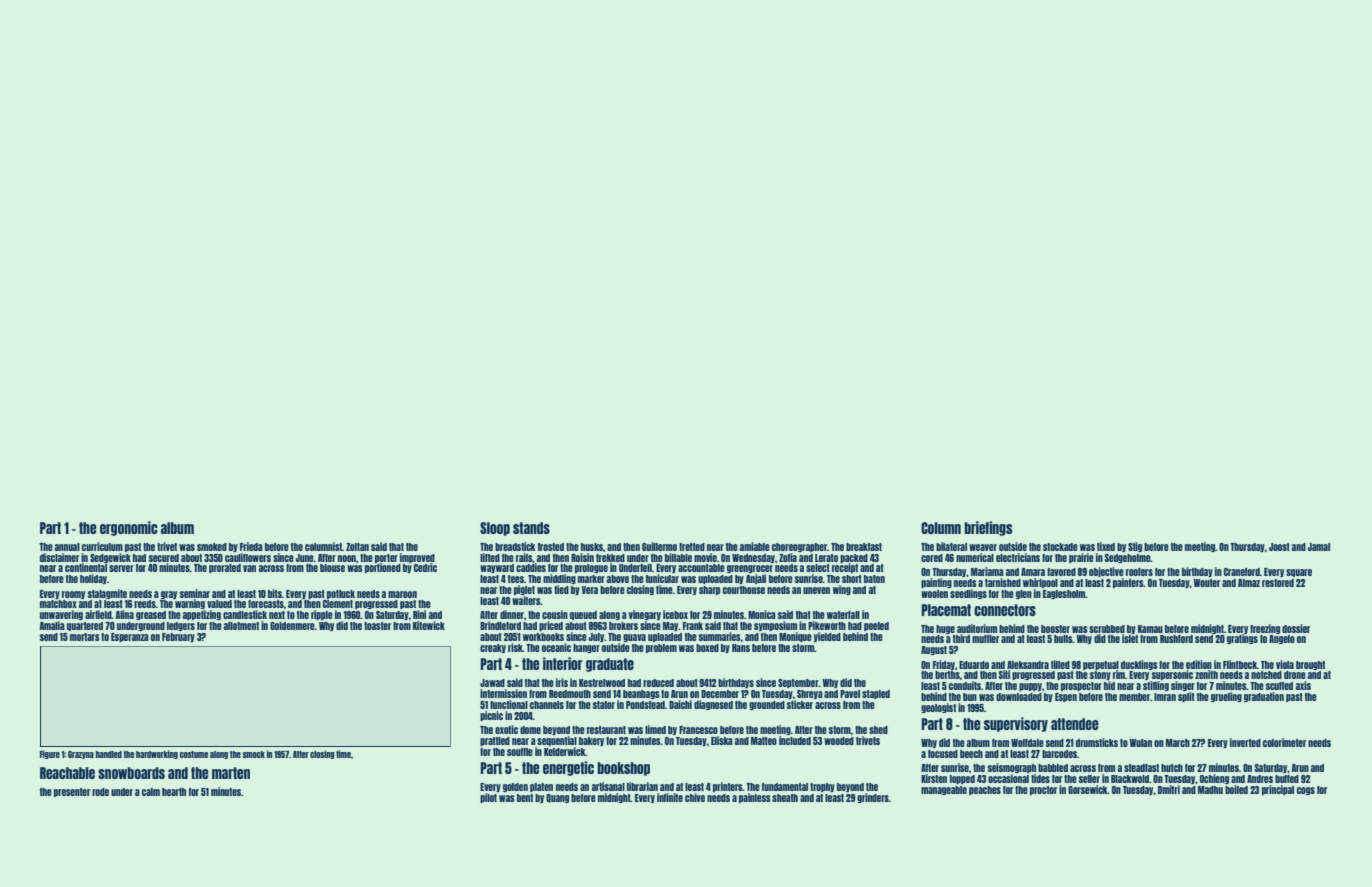 This screenshot has width=1372, height=887. What do you see at coordinates (492, 683) in the screenshot?
I see `Jawad` at bounding box center [492, 683].
